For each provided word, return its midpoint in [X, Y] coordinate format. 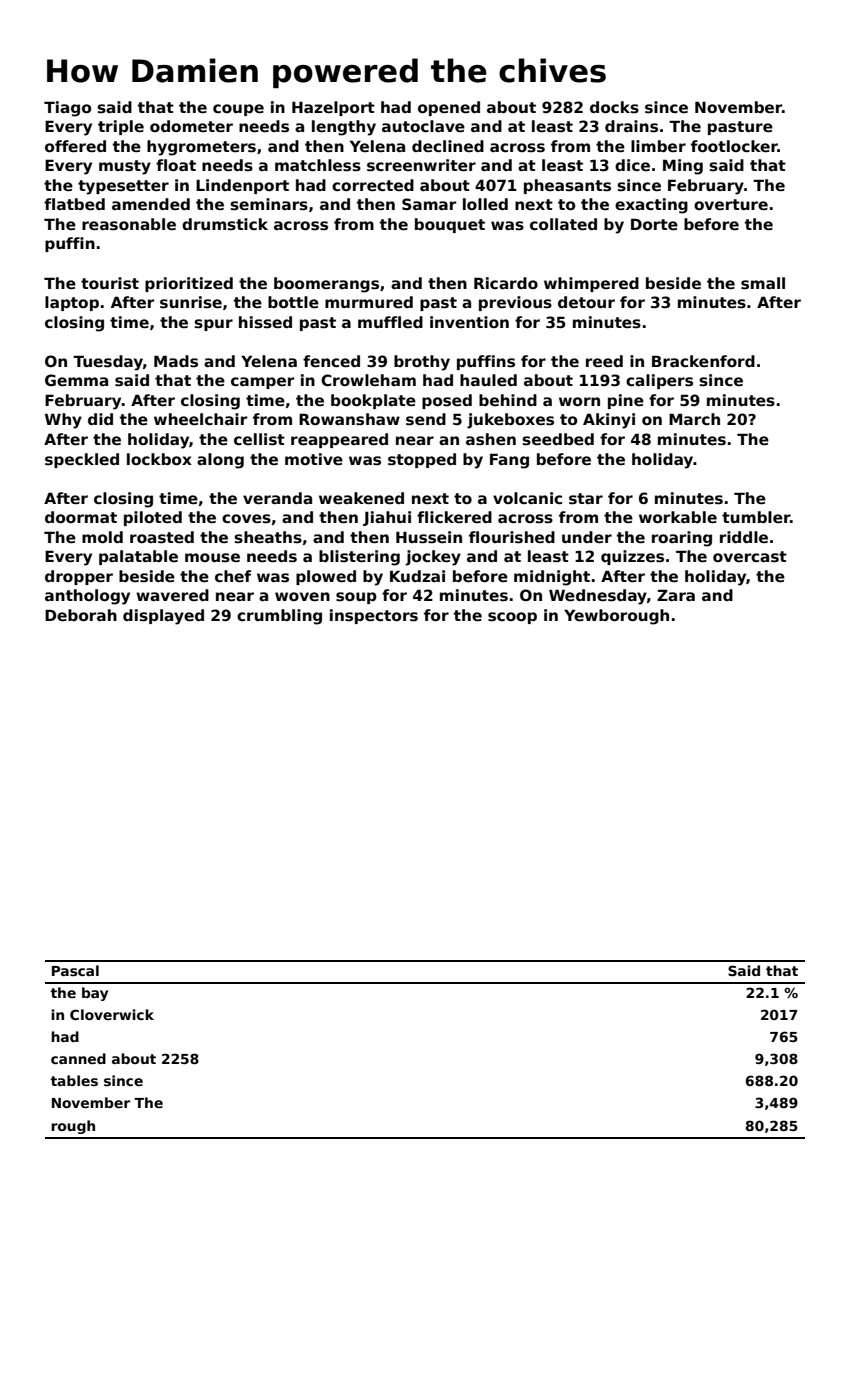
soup [356, 598]
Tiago [67, 109]
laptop [72, 303]
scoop [512, 618]
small [763, 283]
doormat [81, 517]
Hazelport [333, 108]
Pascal [75, 970]
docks [614, 107]
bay [95, 994]
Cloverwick [112, 1014]
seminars [269, 204]
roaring [682, 539]
